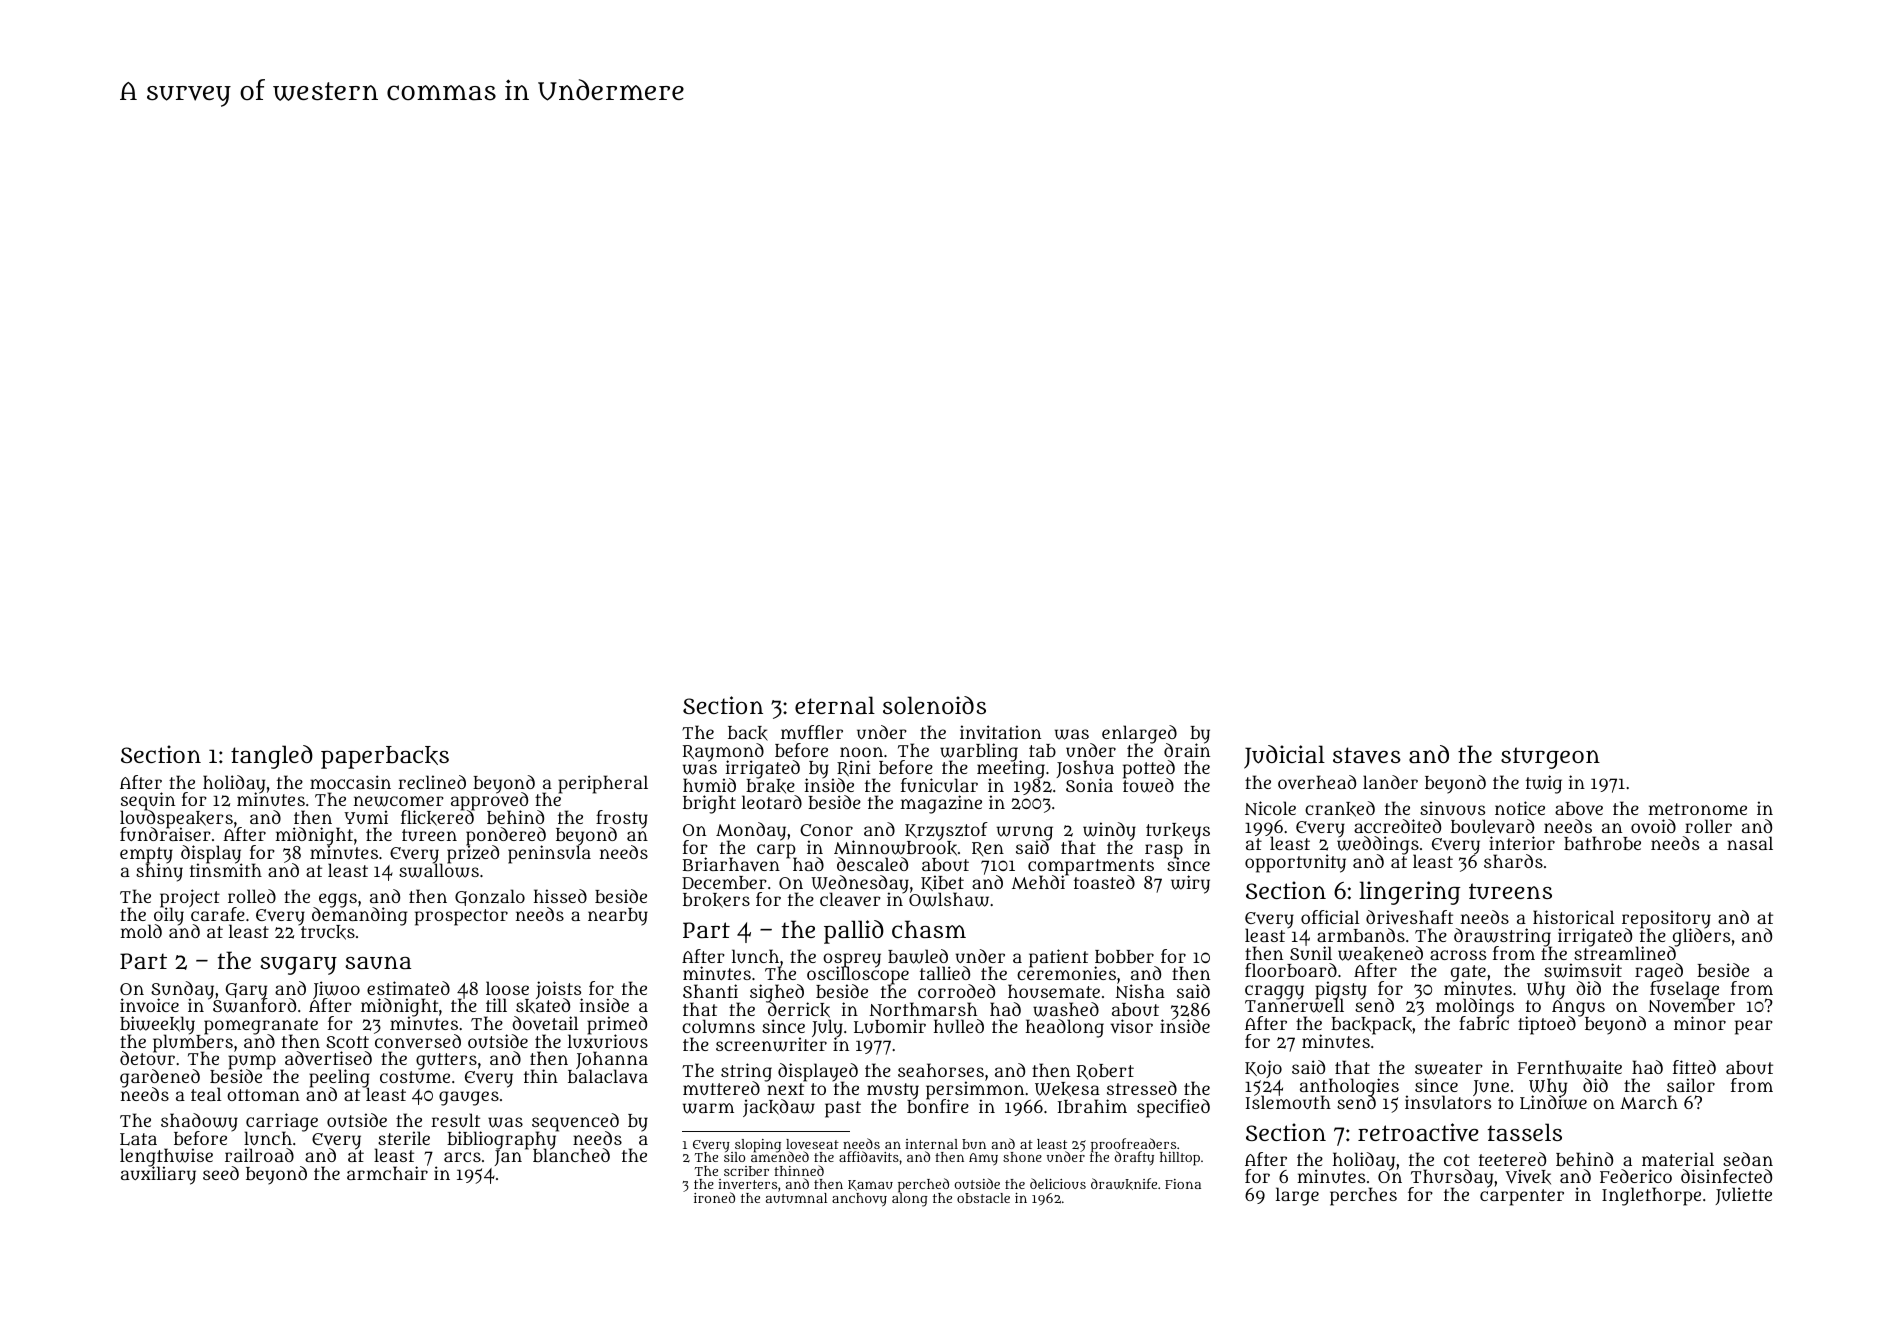 The width and height of the document is (1893, 1338). Describe the element at coordinates (387, 1173) in the document. I see `armchair` at that location.
